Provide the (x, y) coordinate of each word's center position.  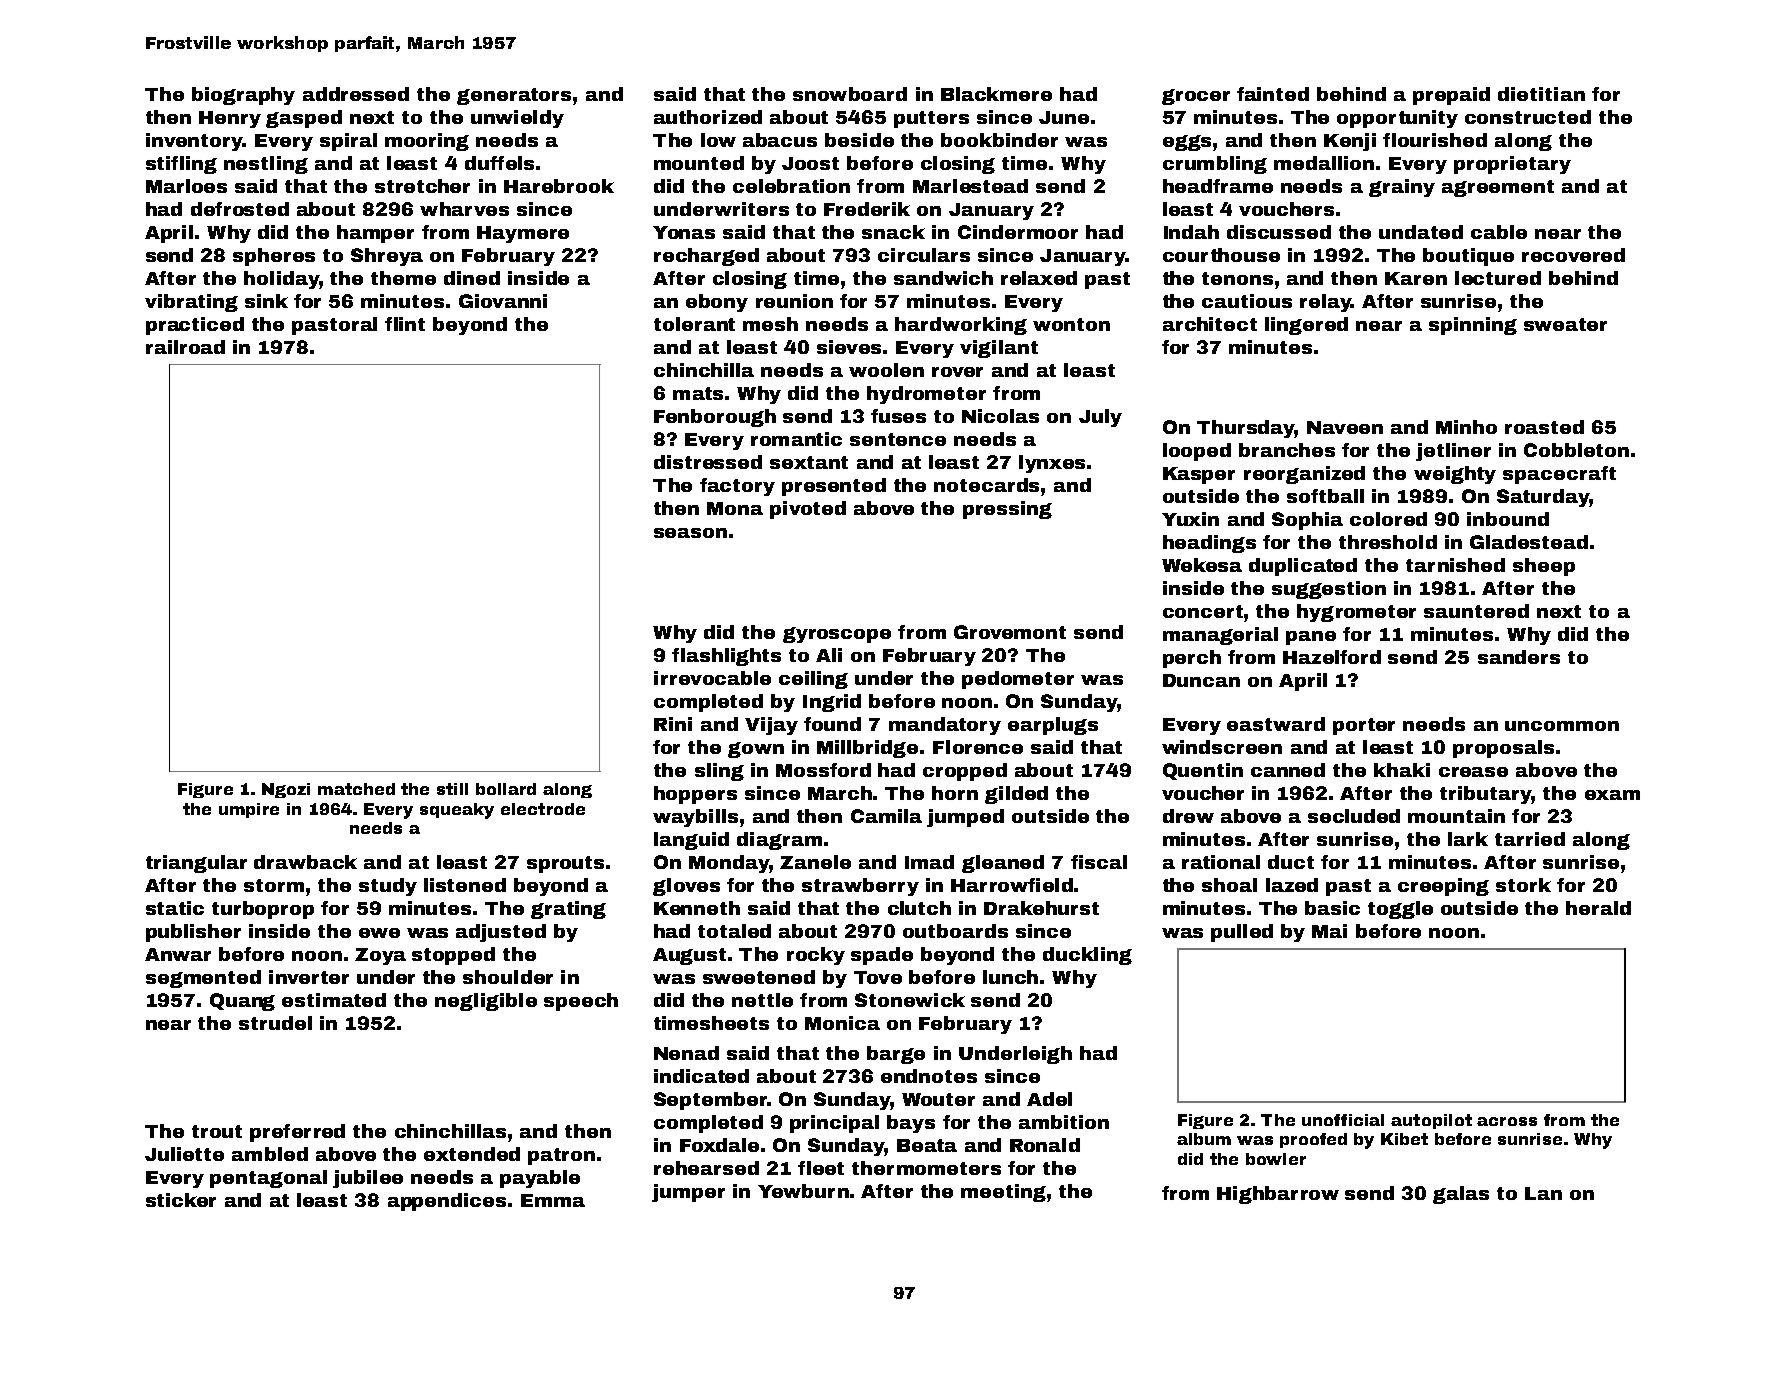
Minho (1466, 427)
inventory (194, 142)
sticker (181, 1200)
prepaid (1451, 96)
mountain (1456, 816)
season (690, 533)
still (452, 789)
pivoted (808, 510)
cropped (965, 772)
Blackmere (996, 94)
